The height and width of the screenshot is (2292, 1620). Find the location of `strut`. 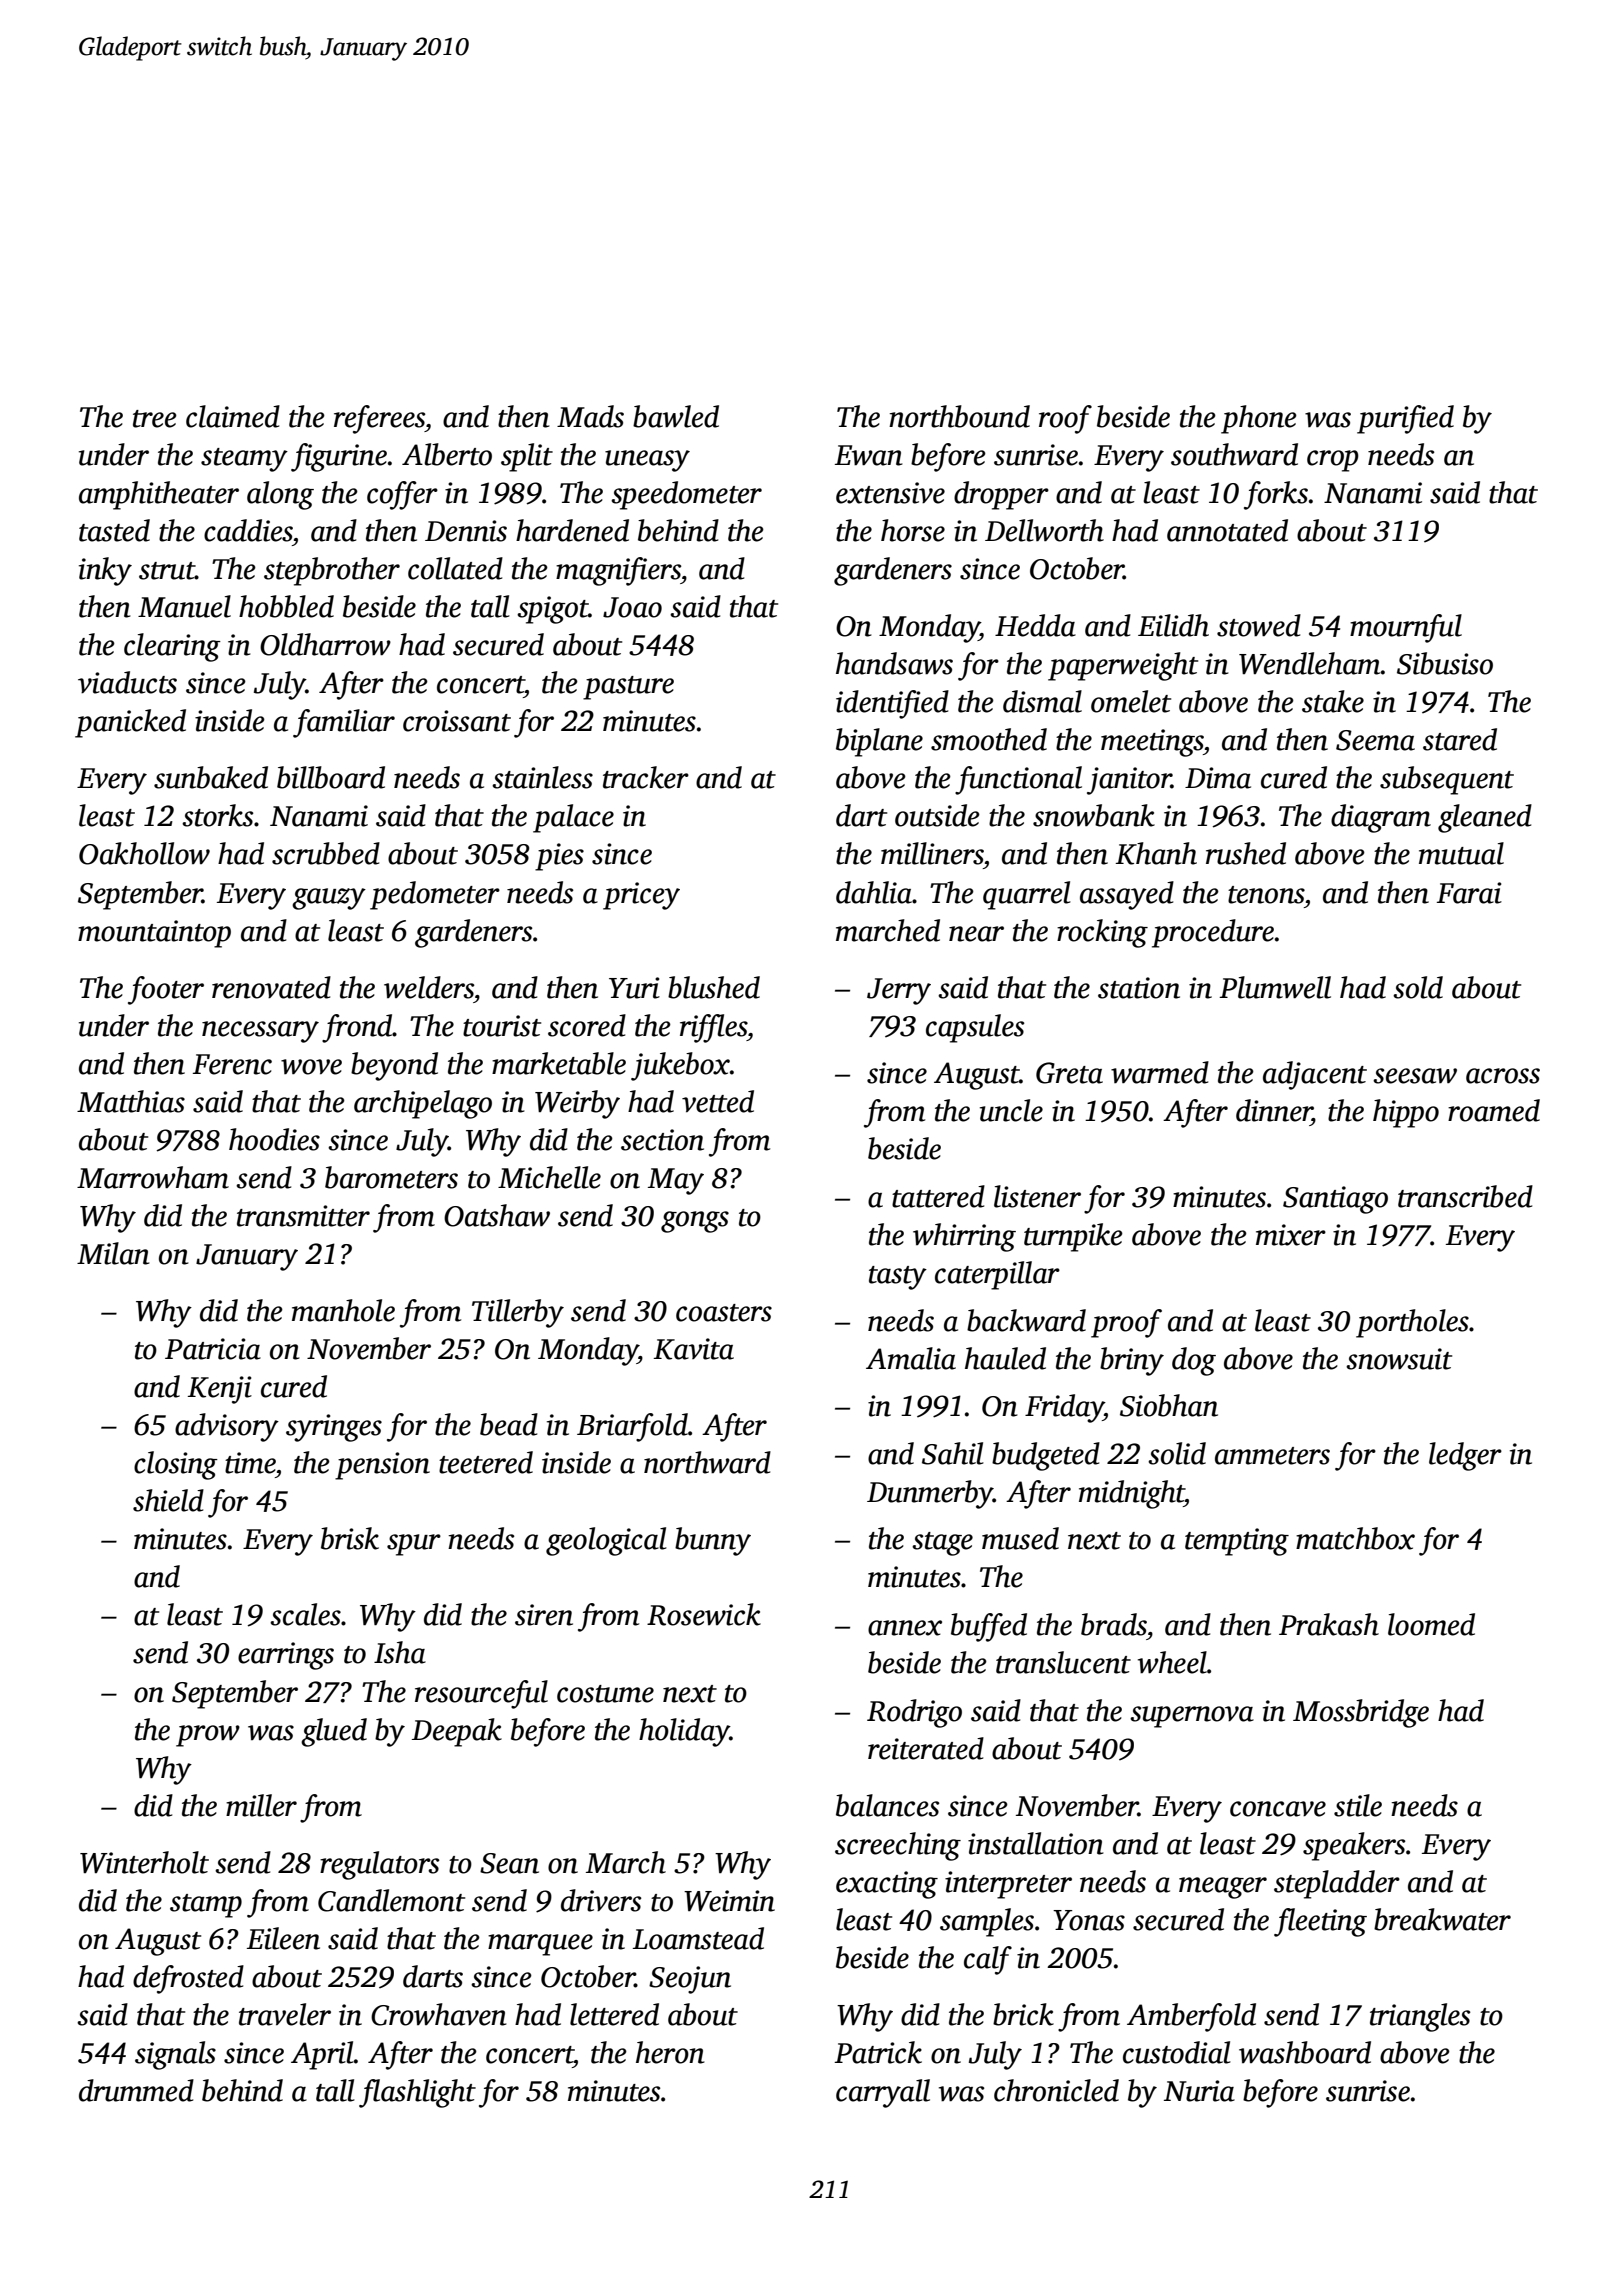

strut is located at coordinates (167, 571).
